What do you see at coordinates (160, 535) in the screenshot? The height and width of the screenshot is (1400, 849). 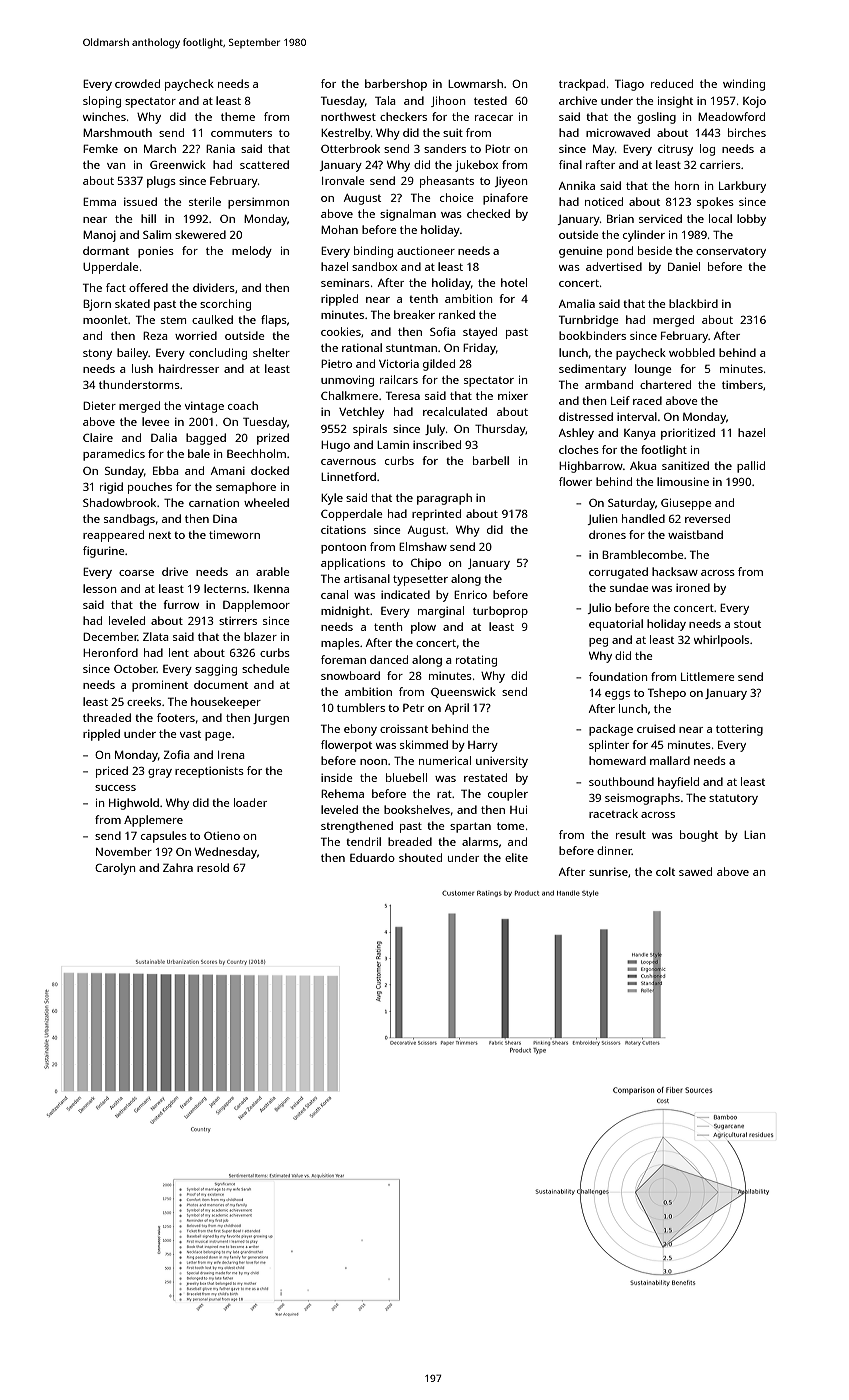 I see `next` at bounding box center [160, 535].
